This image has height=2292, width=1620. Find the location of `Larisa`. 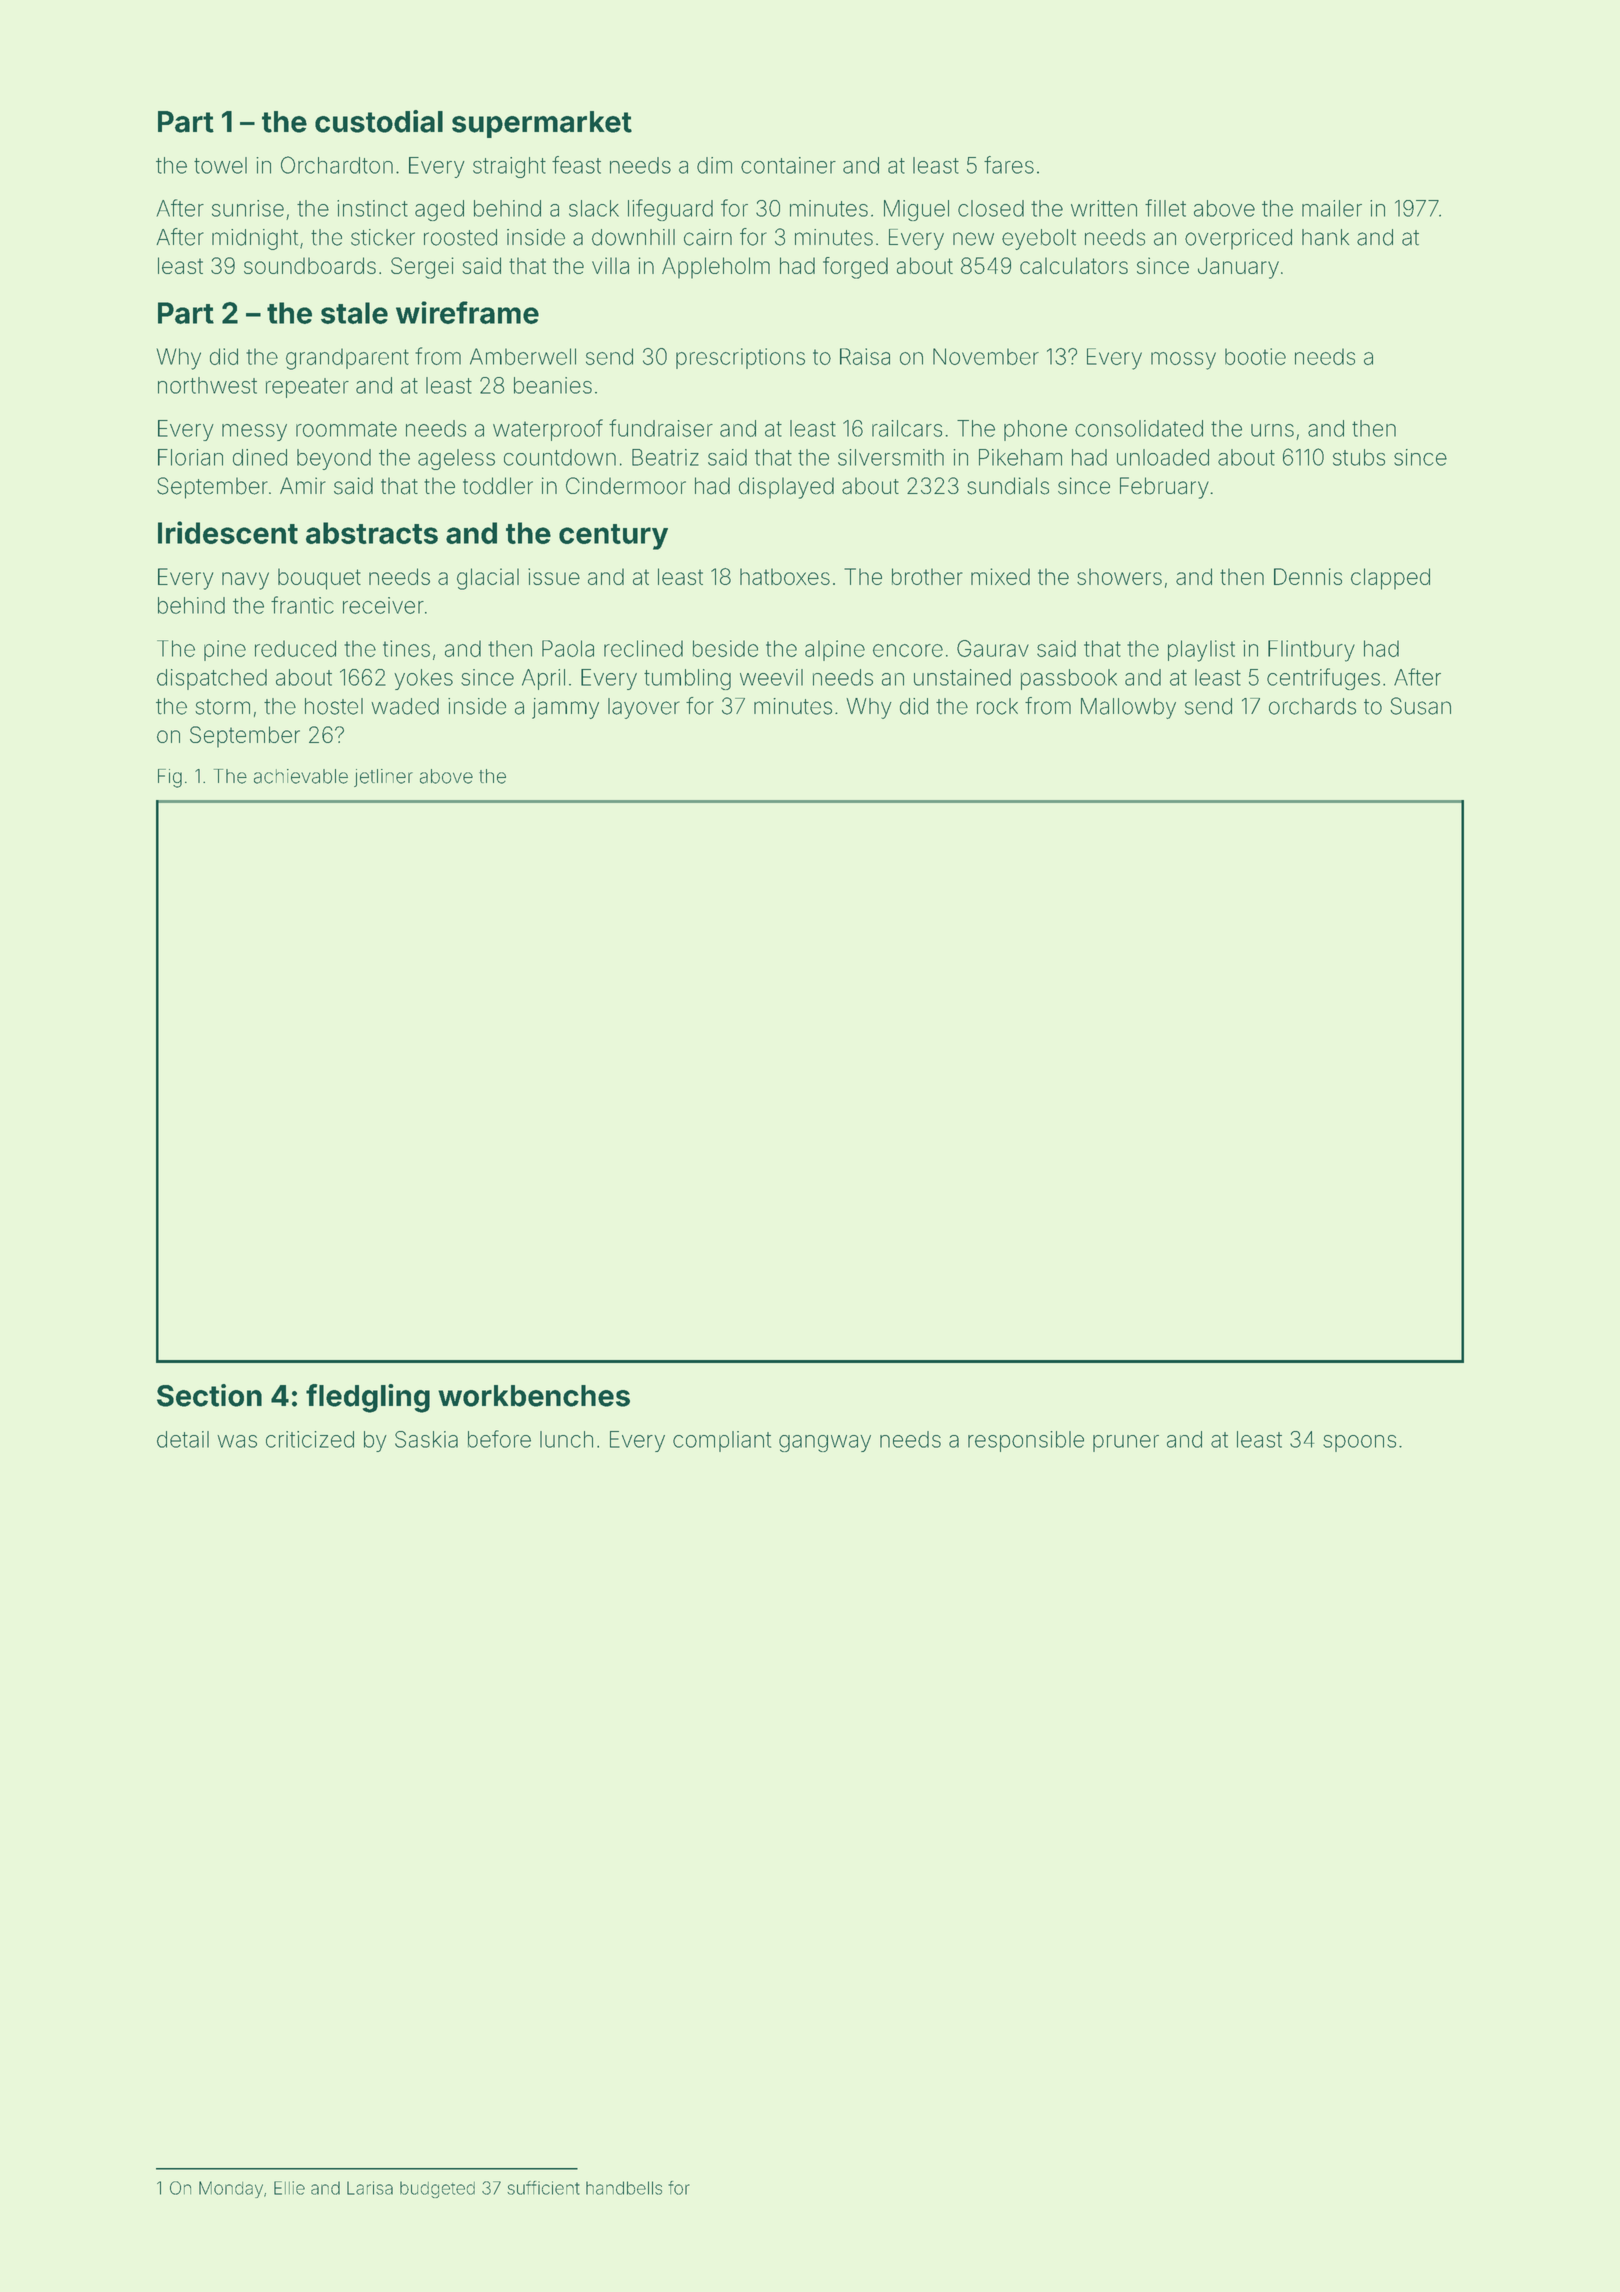

Larisa is located at coordinates (370, 2188).
